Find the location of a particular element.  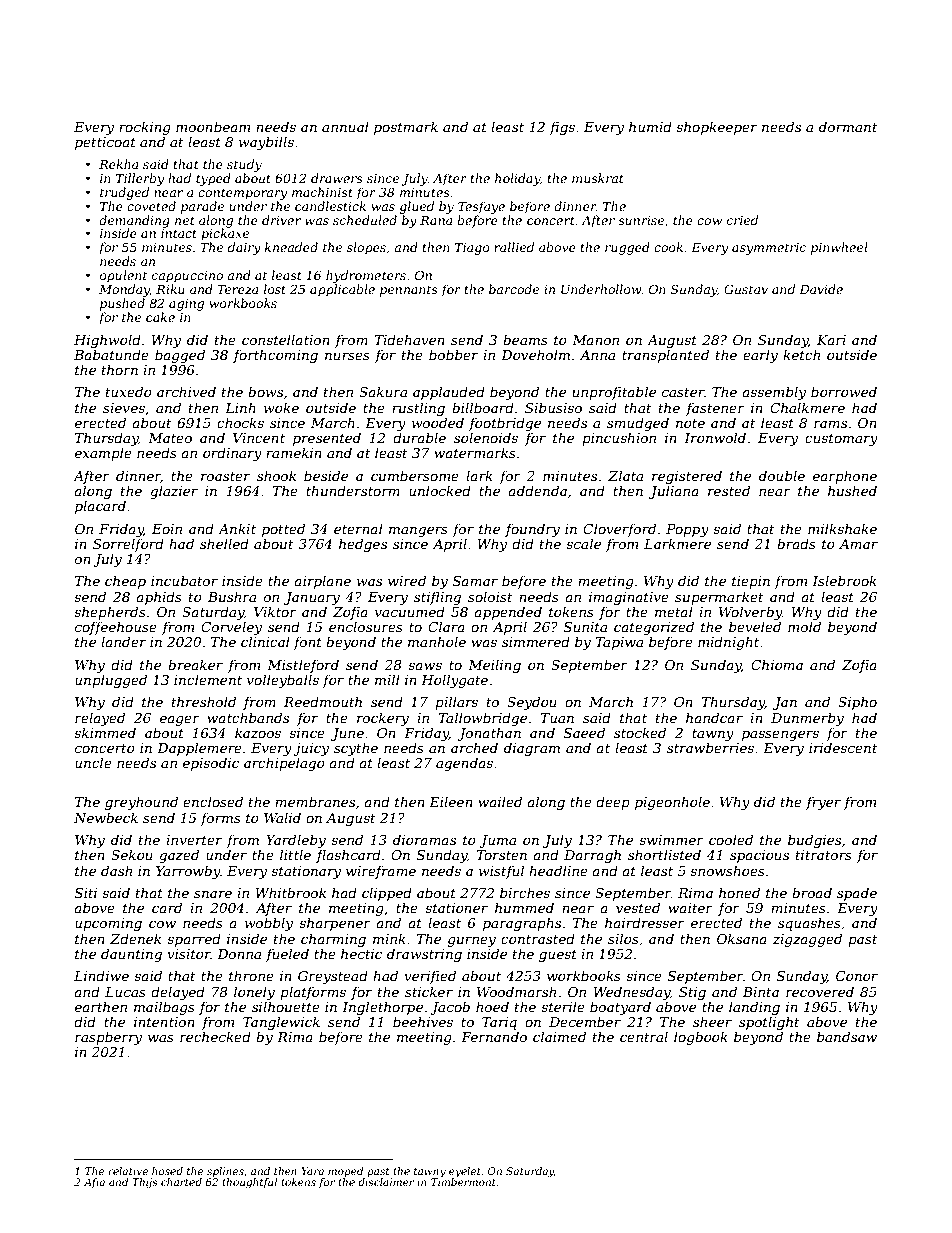

dormant is located at coordinates (848, 126).
